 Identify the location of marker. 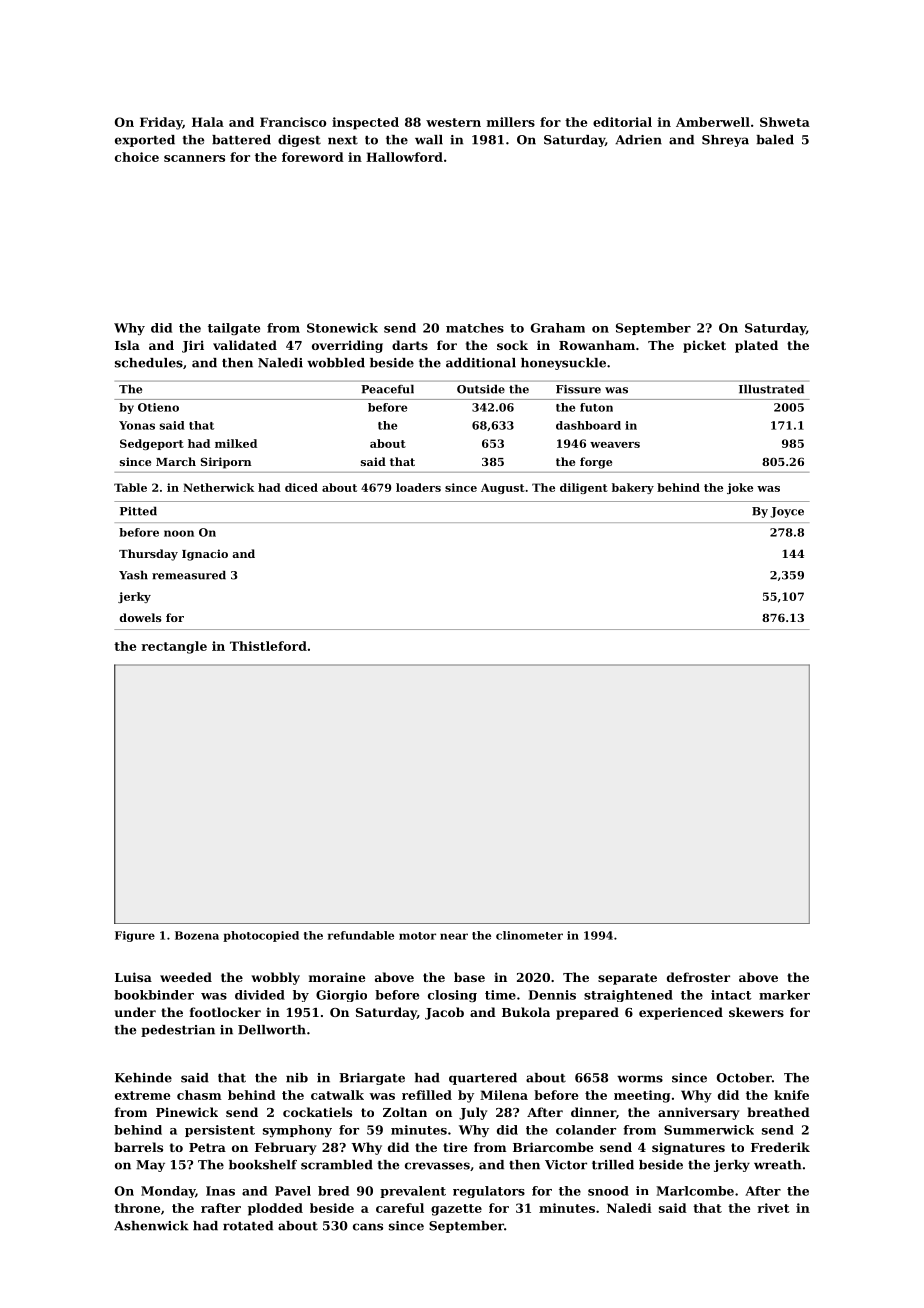
(784, 995).
